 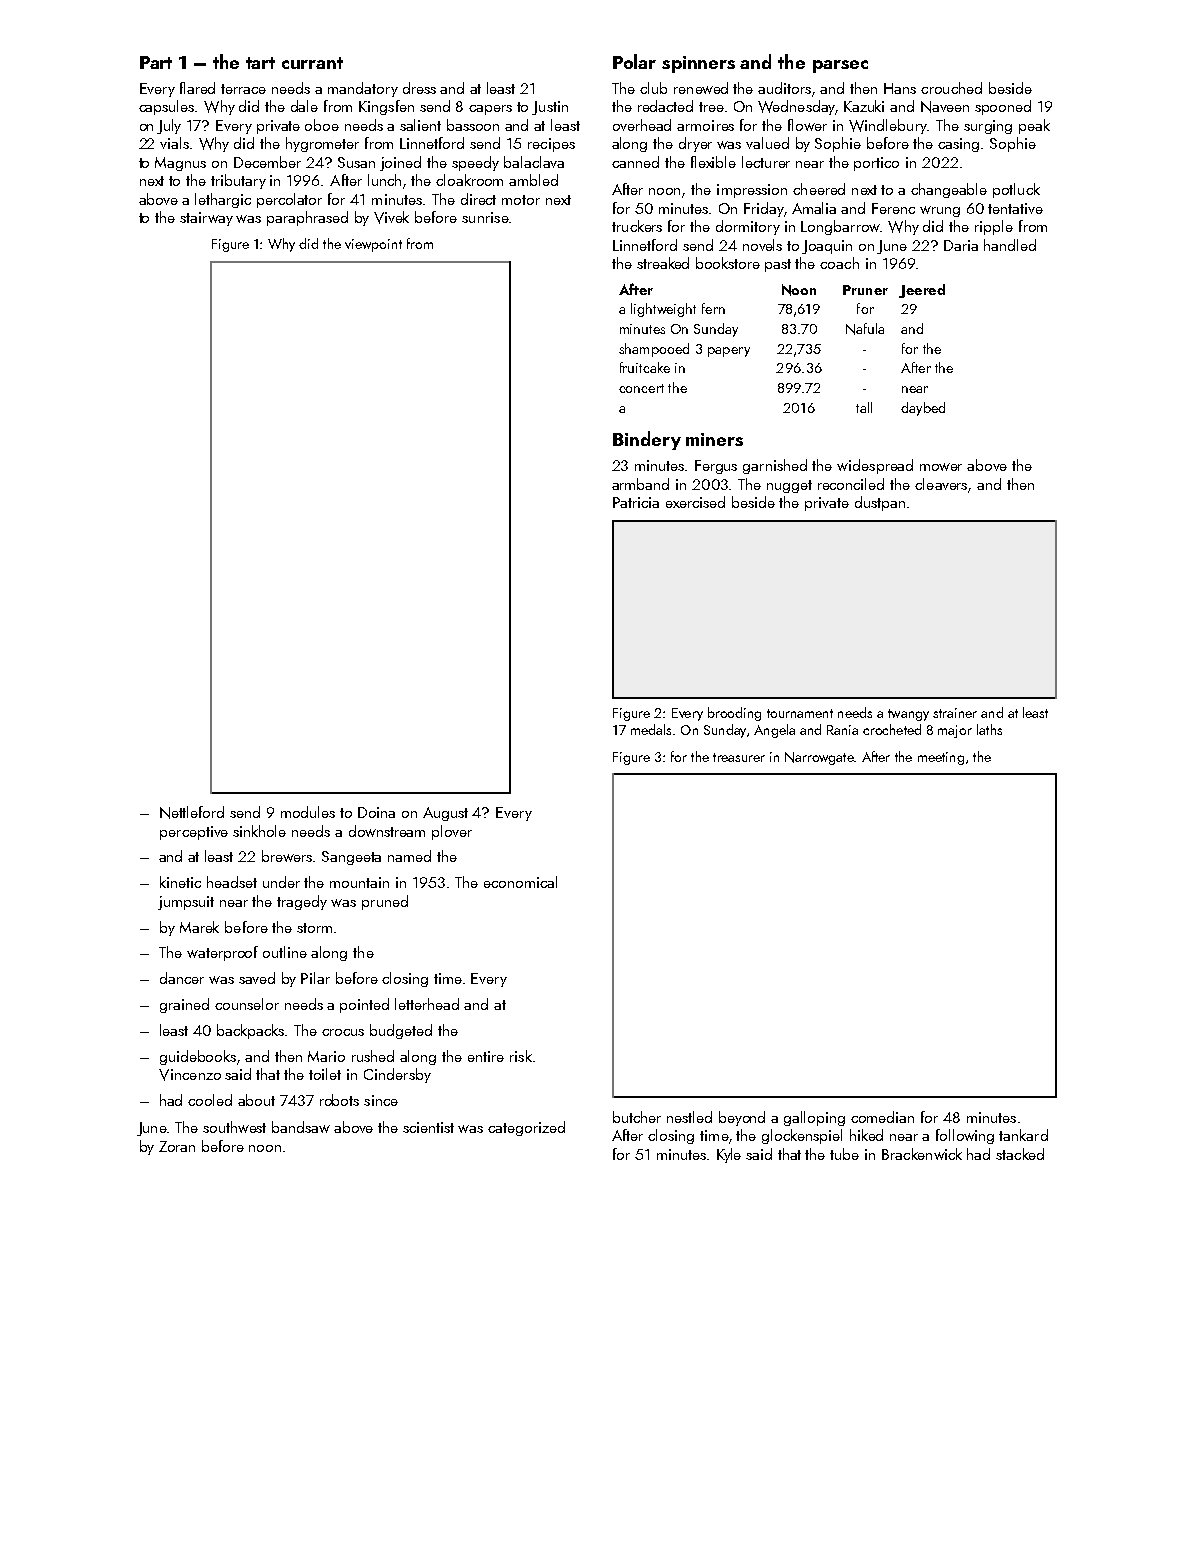 I want to click on tall, so click(x=864, y=407).
